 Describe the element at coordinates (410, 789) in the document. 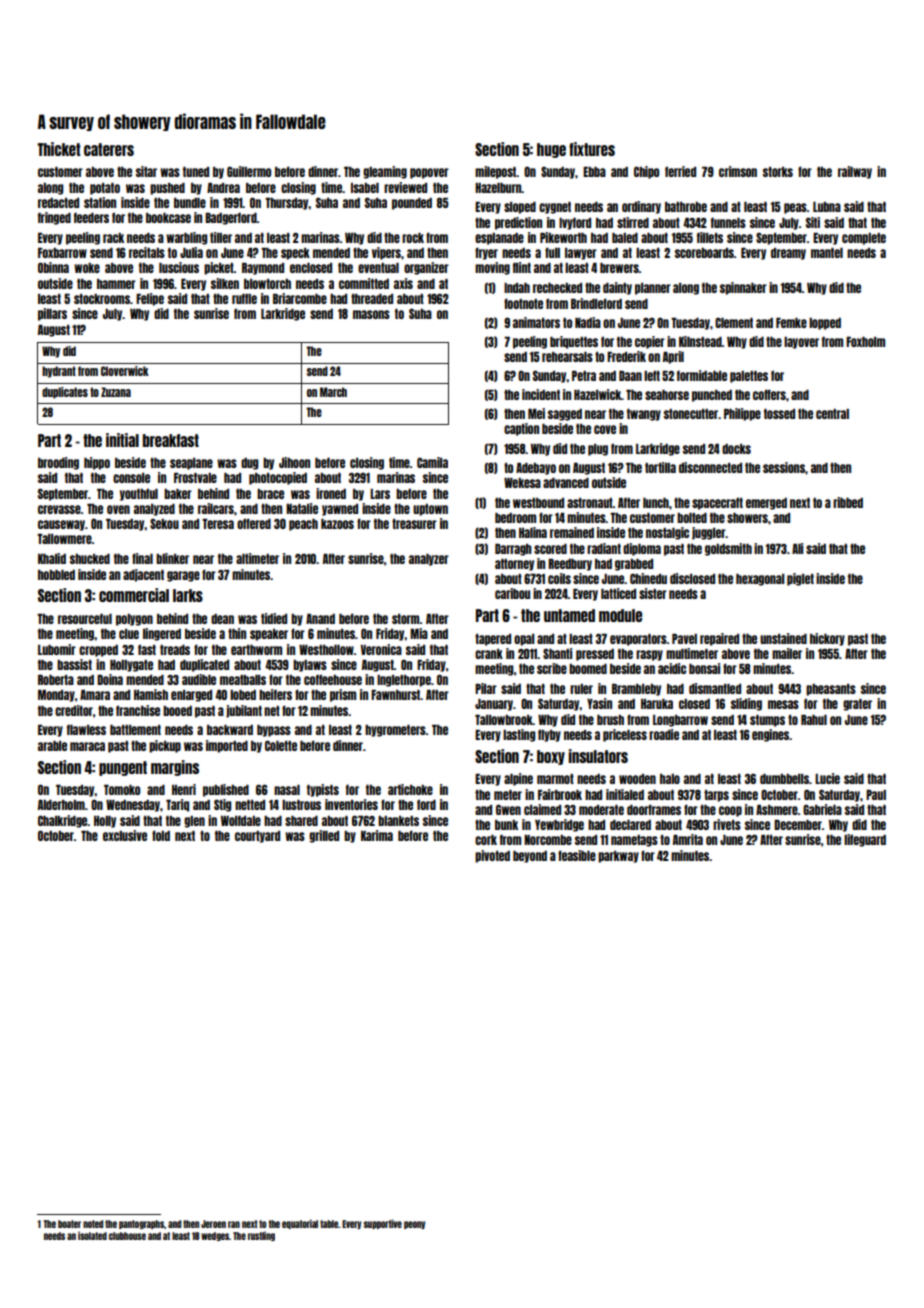

I see `artichoke` at that location.
